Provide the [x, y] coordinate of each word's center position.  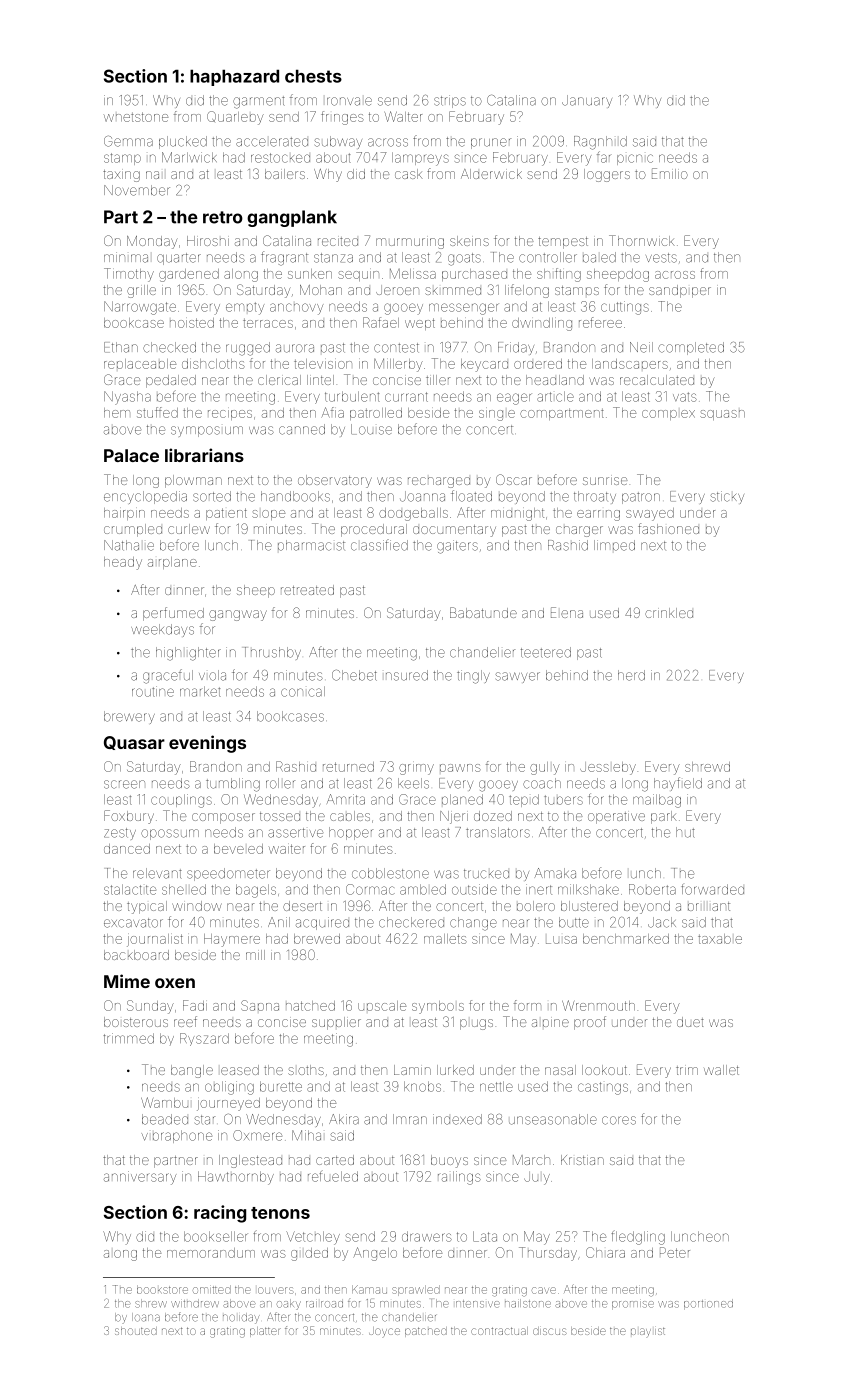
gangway [238, 615]
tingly [473, 677]
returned [348, 767]
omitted [212, 1289]
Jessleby [608, 768]
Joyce [384, 1331]
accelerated [272, 142]
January [587, 101]
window [196, 906]
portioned [708, 1304]
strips [450, 101]
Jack [662, 922]
